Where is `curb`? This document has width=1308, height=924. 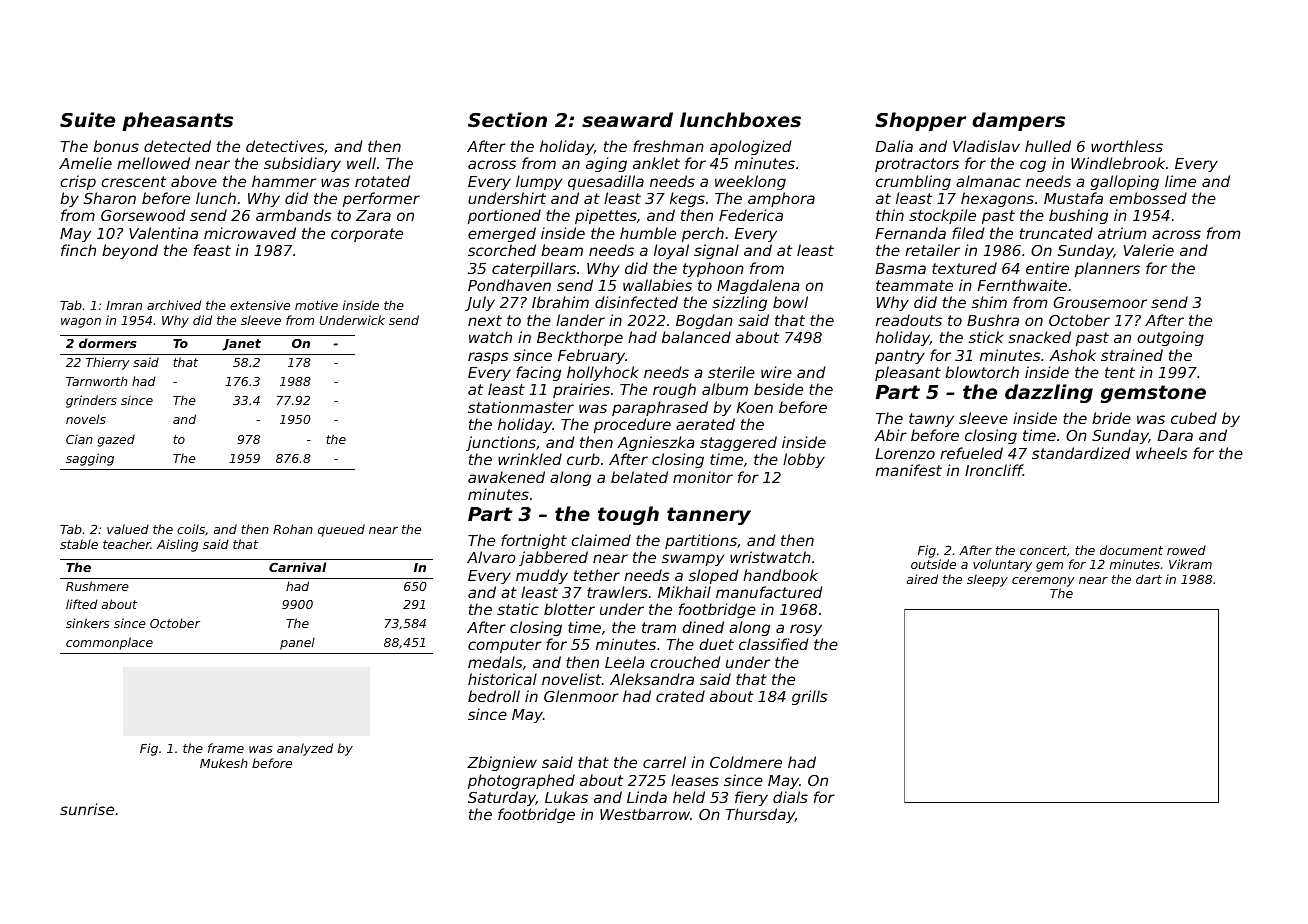
curb is located at coordinates (583, 459).
